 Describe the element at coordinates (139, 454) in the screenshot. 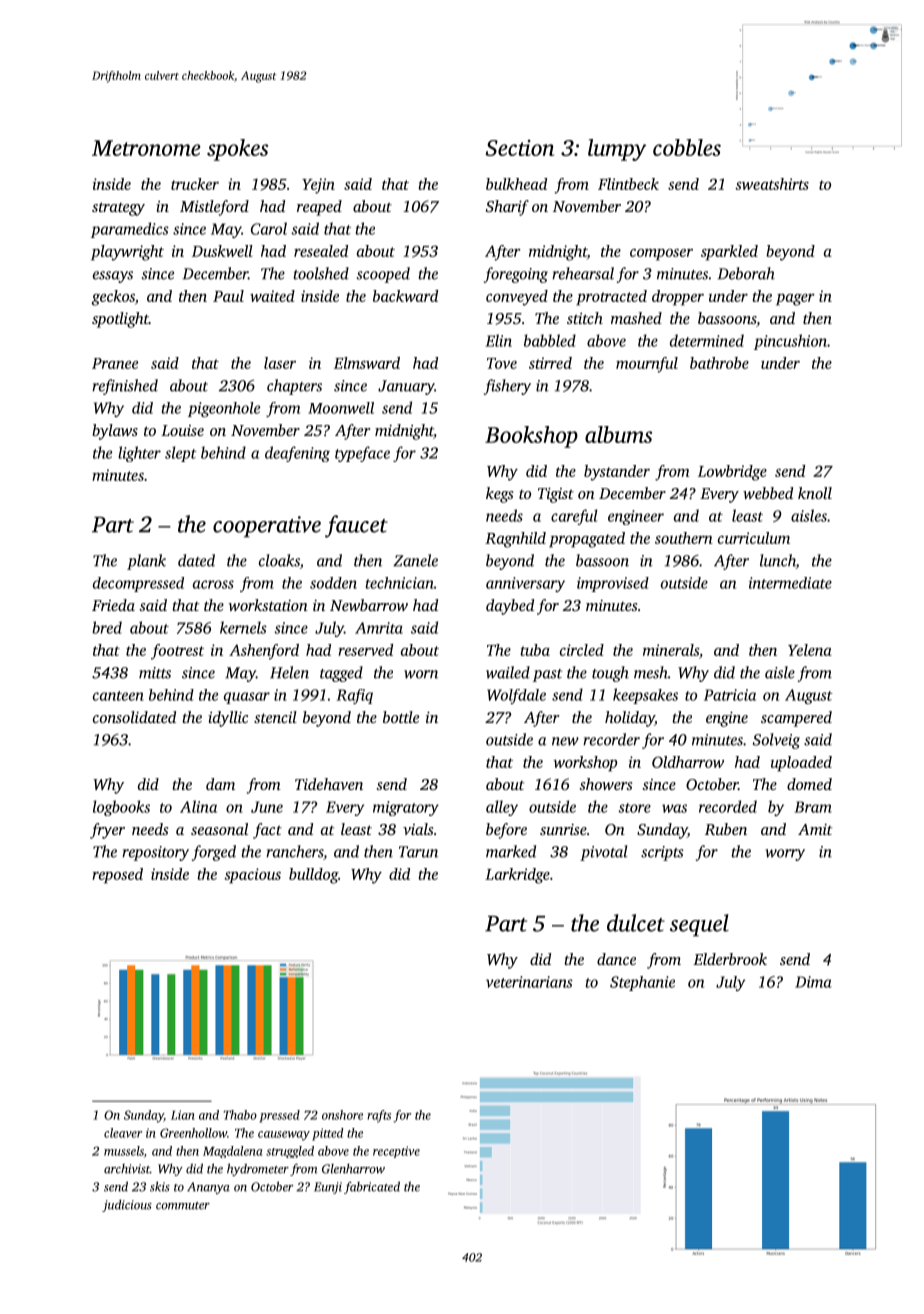

I see `lighter` at that location.
